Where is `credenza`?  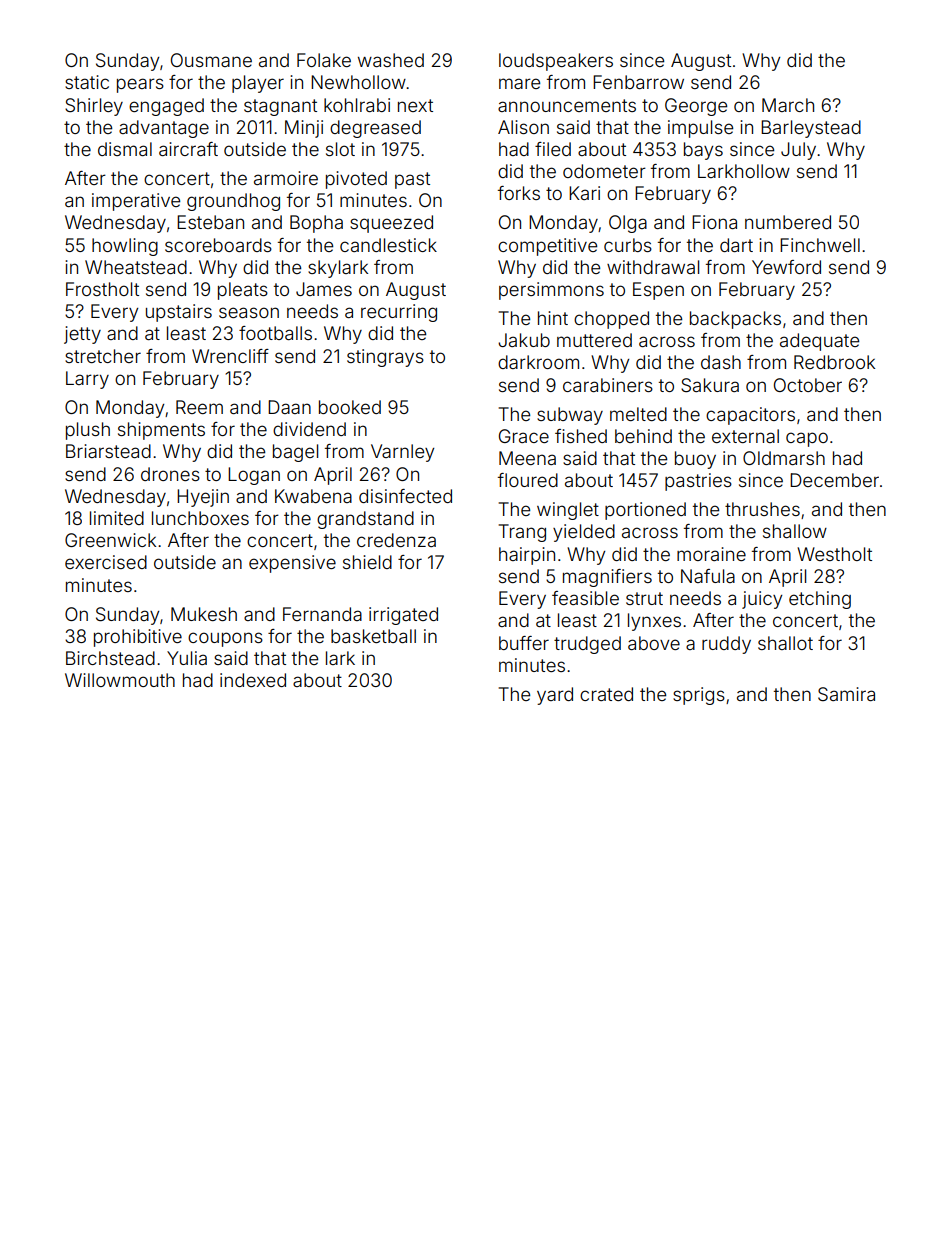
credenza is located at coordinates (396, 540).
